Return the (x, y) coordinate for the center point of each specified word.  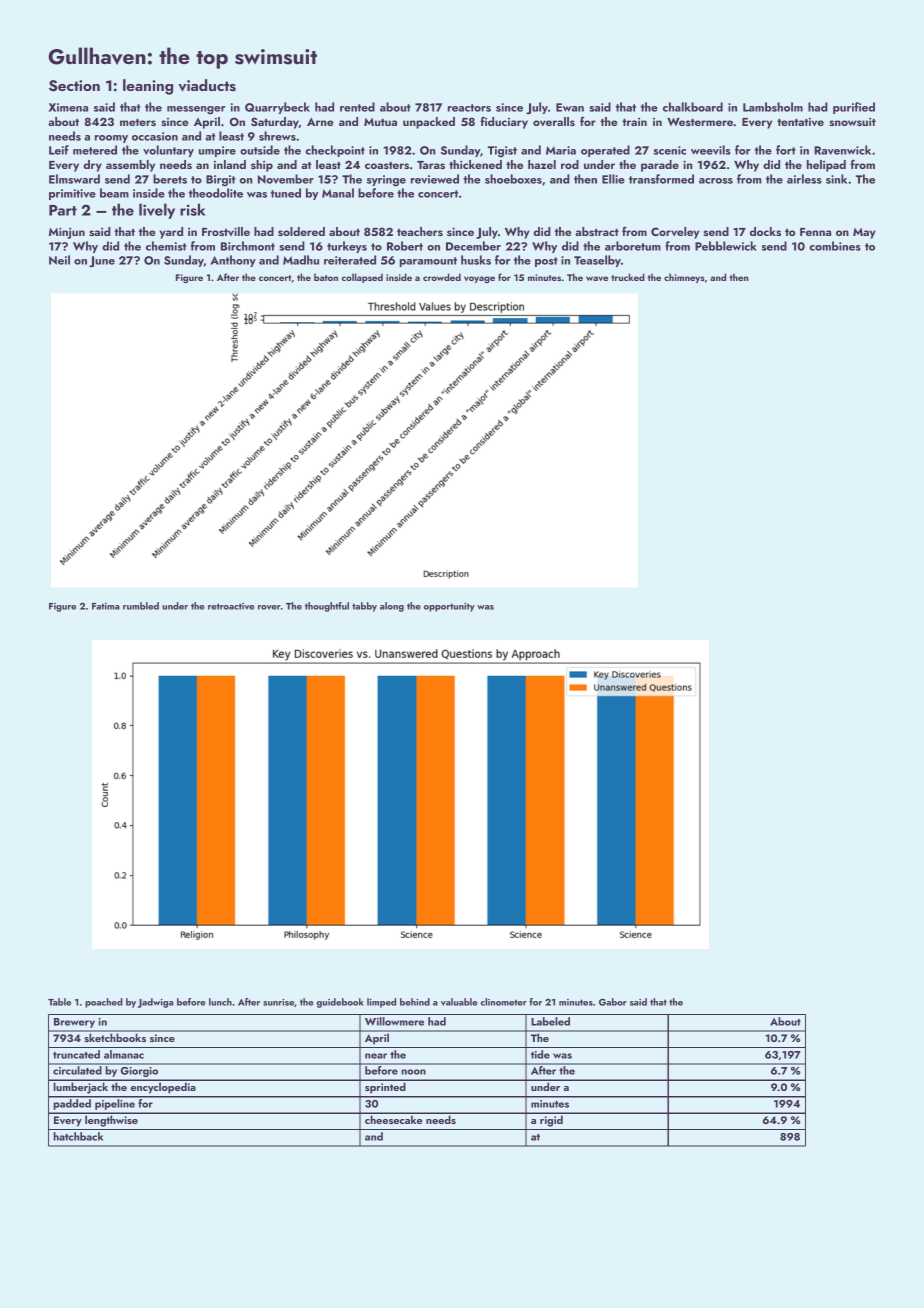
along (392, 607)
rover (269, 607)
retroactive (231, 606)
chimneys (684, 278)
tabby (364, 607)
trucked (628, 277)
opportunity (449, 607)
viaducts (207, 85)
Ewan (570, 107)
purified (854, 108)
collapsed (362, 278)
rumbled (141, 606)
